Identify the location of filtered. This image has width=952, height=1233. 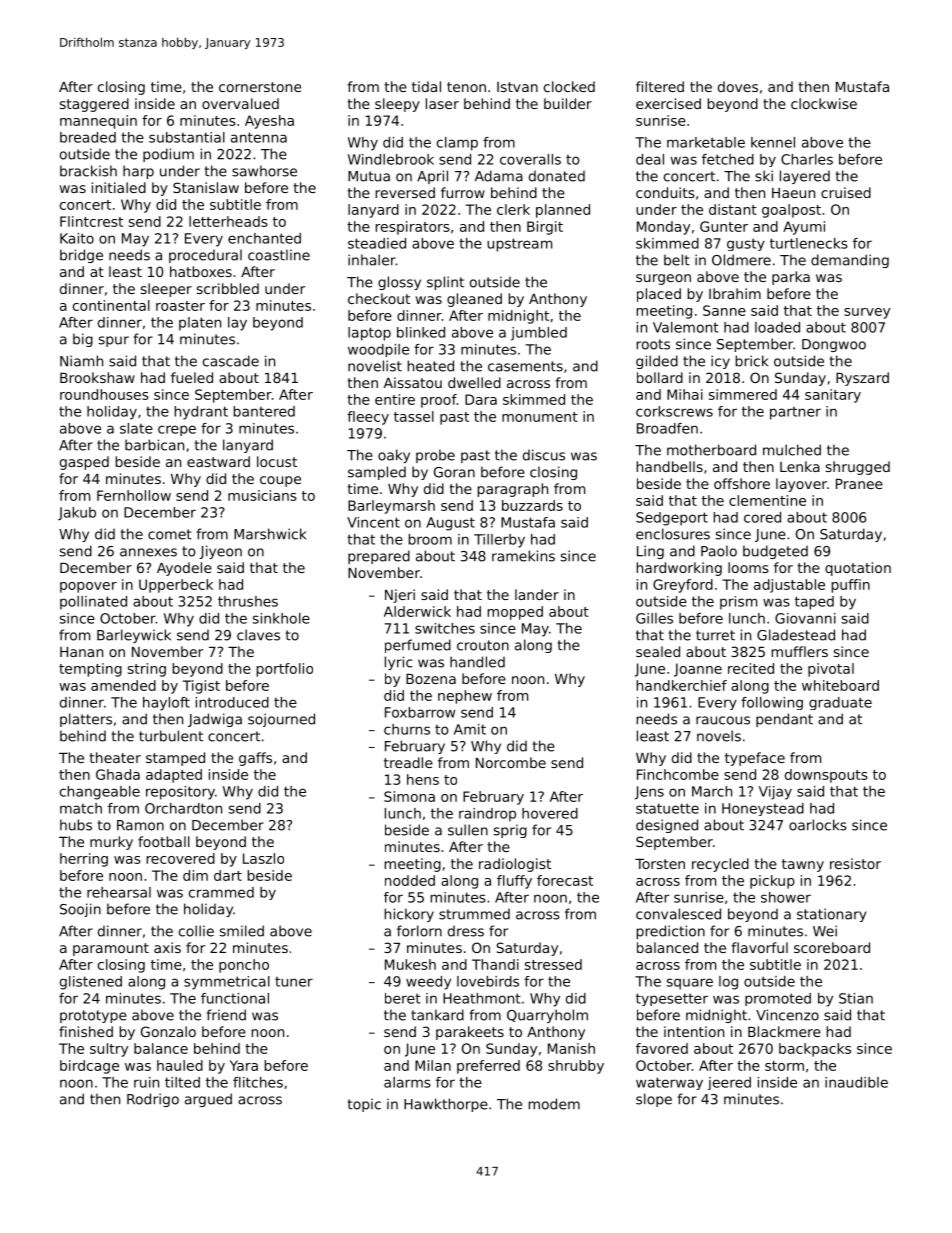
(660, 86).
